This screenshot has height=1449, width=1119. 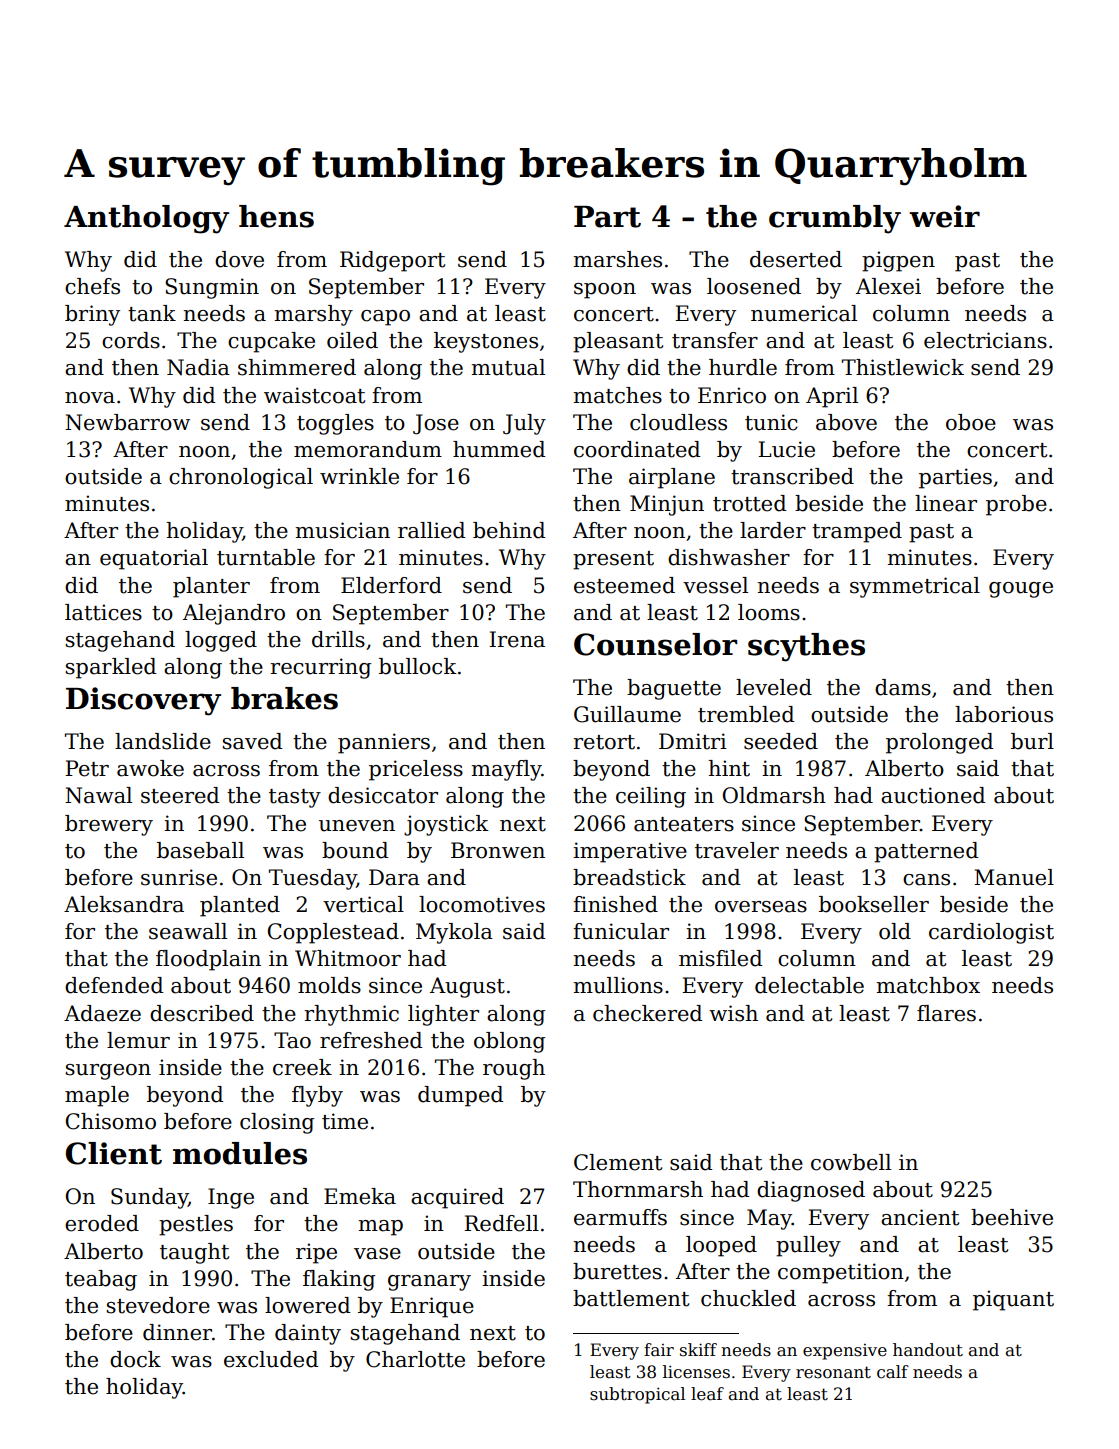 I want to click on misfiled, so click(x=721, y=958).
